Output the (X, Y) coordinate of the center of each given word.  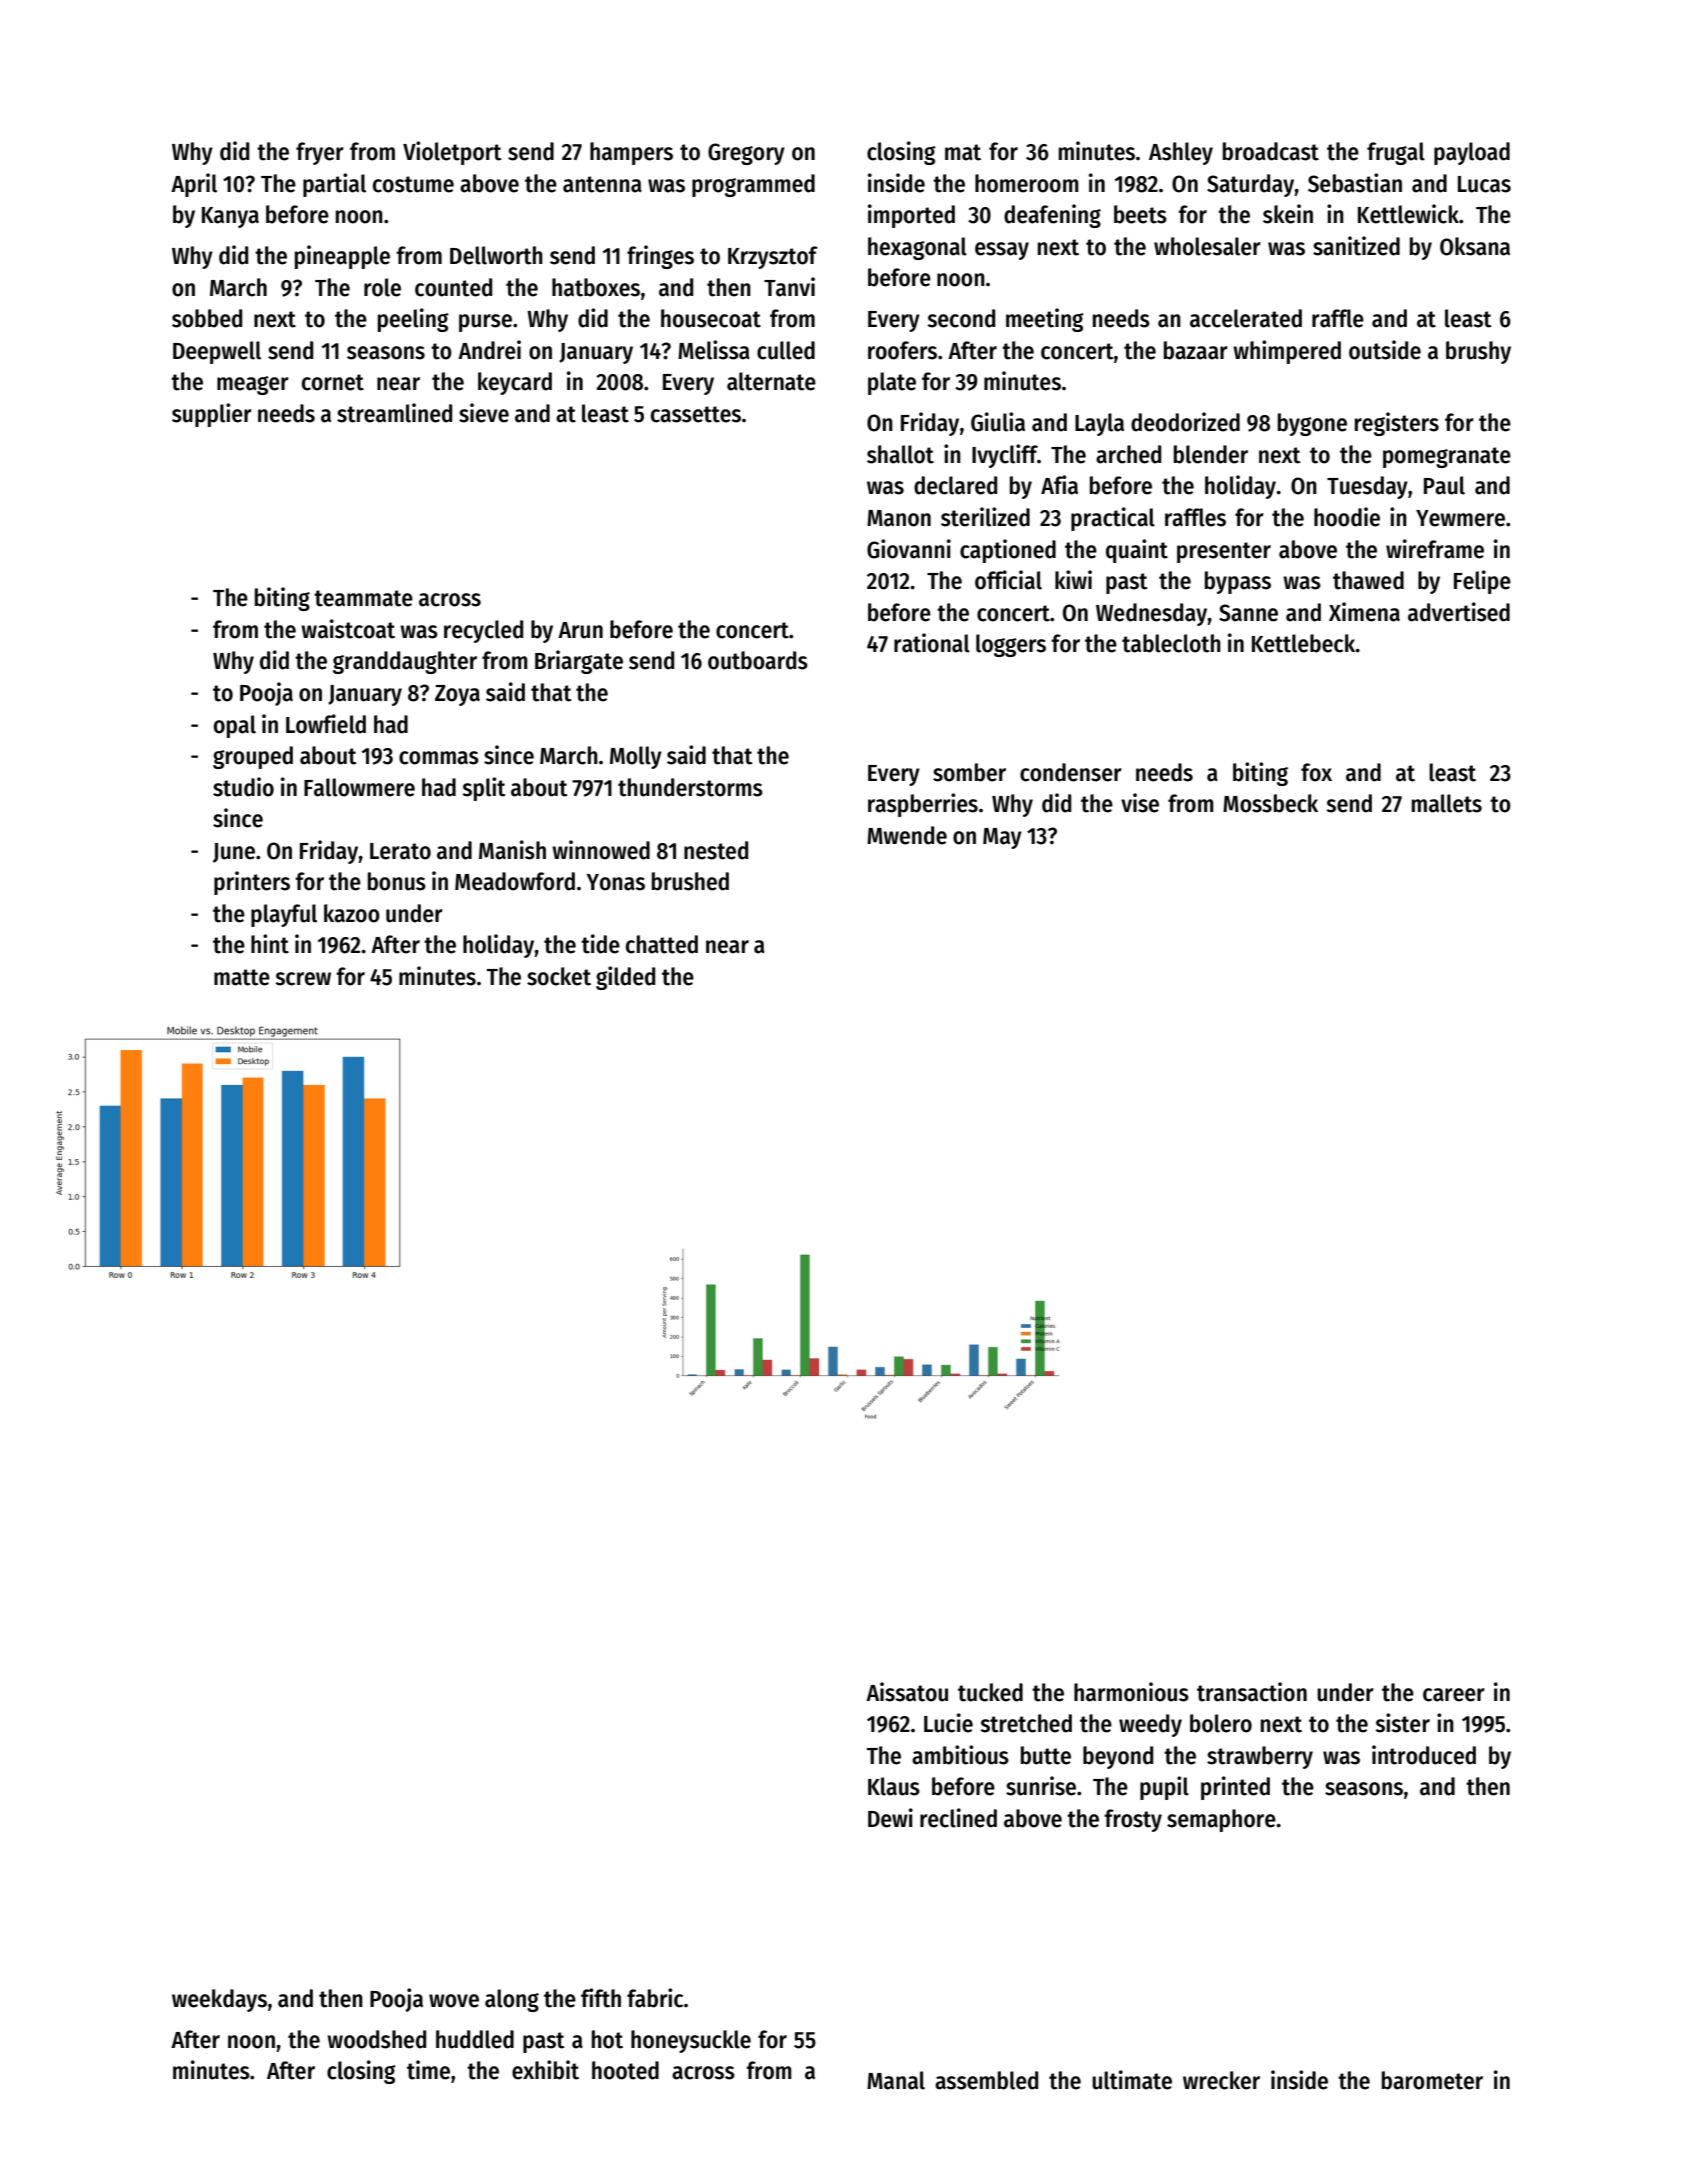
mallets (1447, 803)
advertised (1459, 612)
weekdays (219, 2000)
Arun (580, 630)
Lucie (948, 1723)
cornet (333, 382)
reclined (958, 1818)
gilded (625, 978)
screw (303, 979)
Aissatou (907, 1692)
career (1454, 1695)
